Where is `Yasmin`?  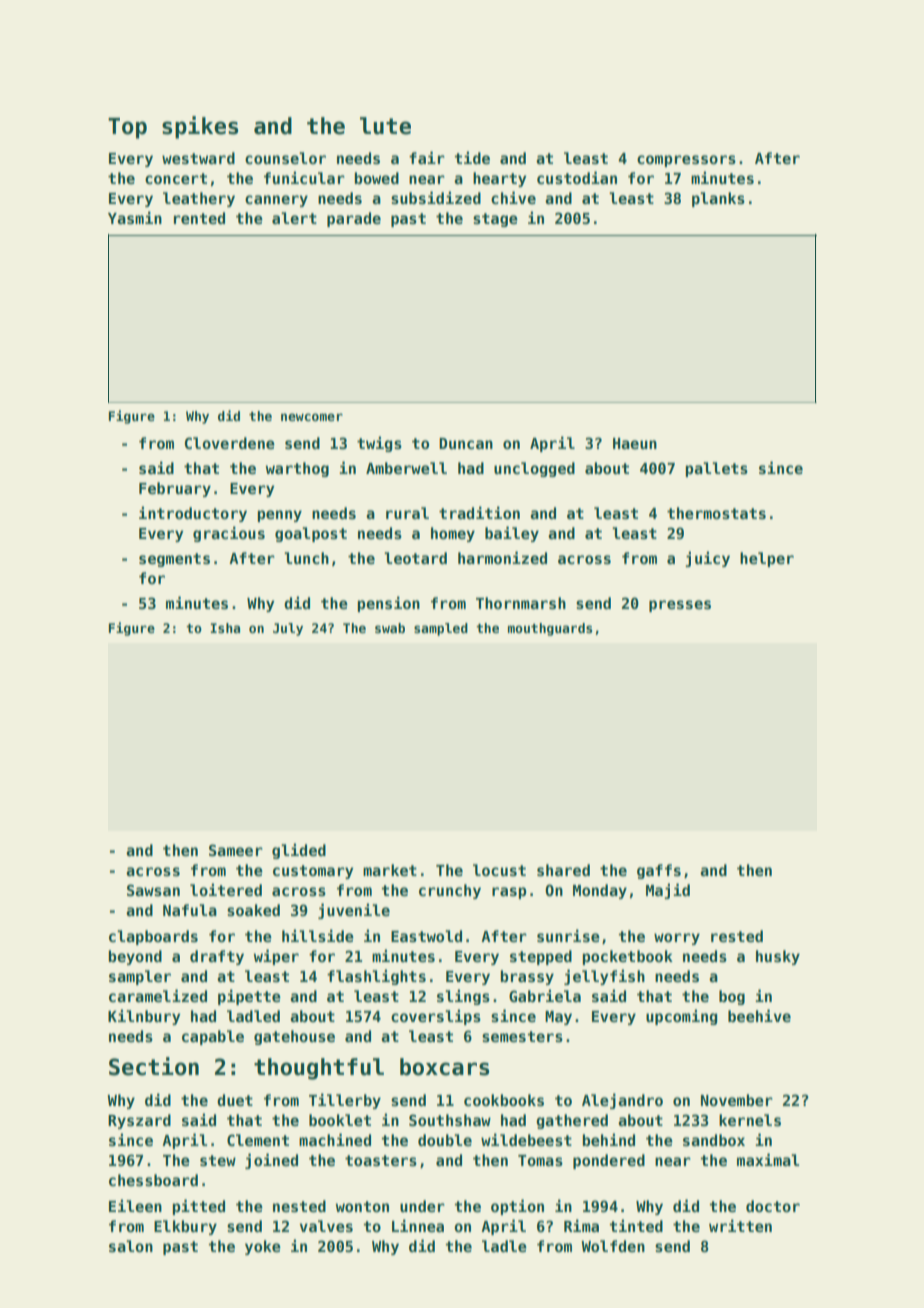
Yasmin is located at coordinates (135, 217).
